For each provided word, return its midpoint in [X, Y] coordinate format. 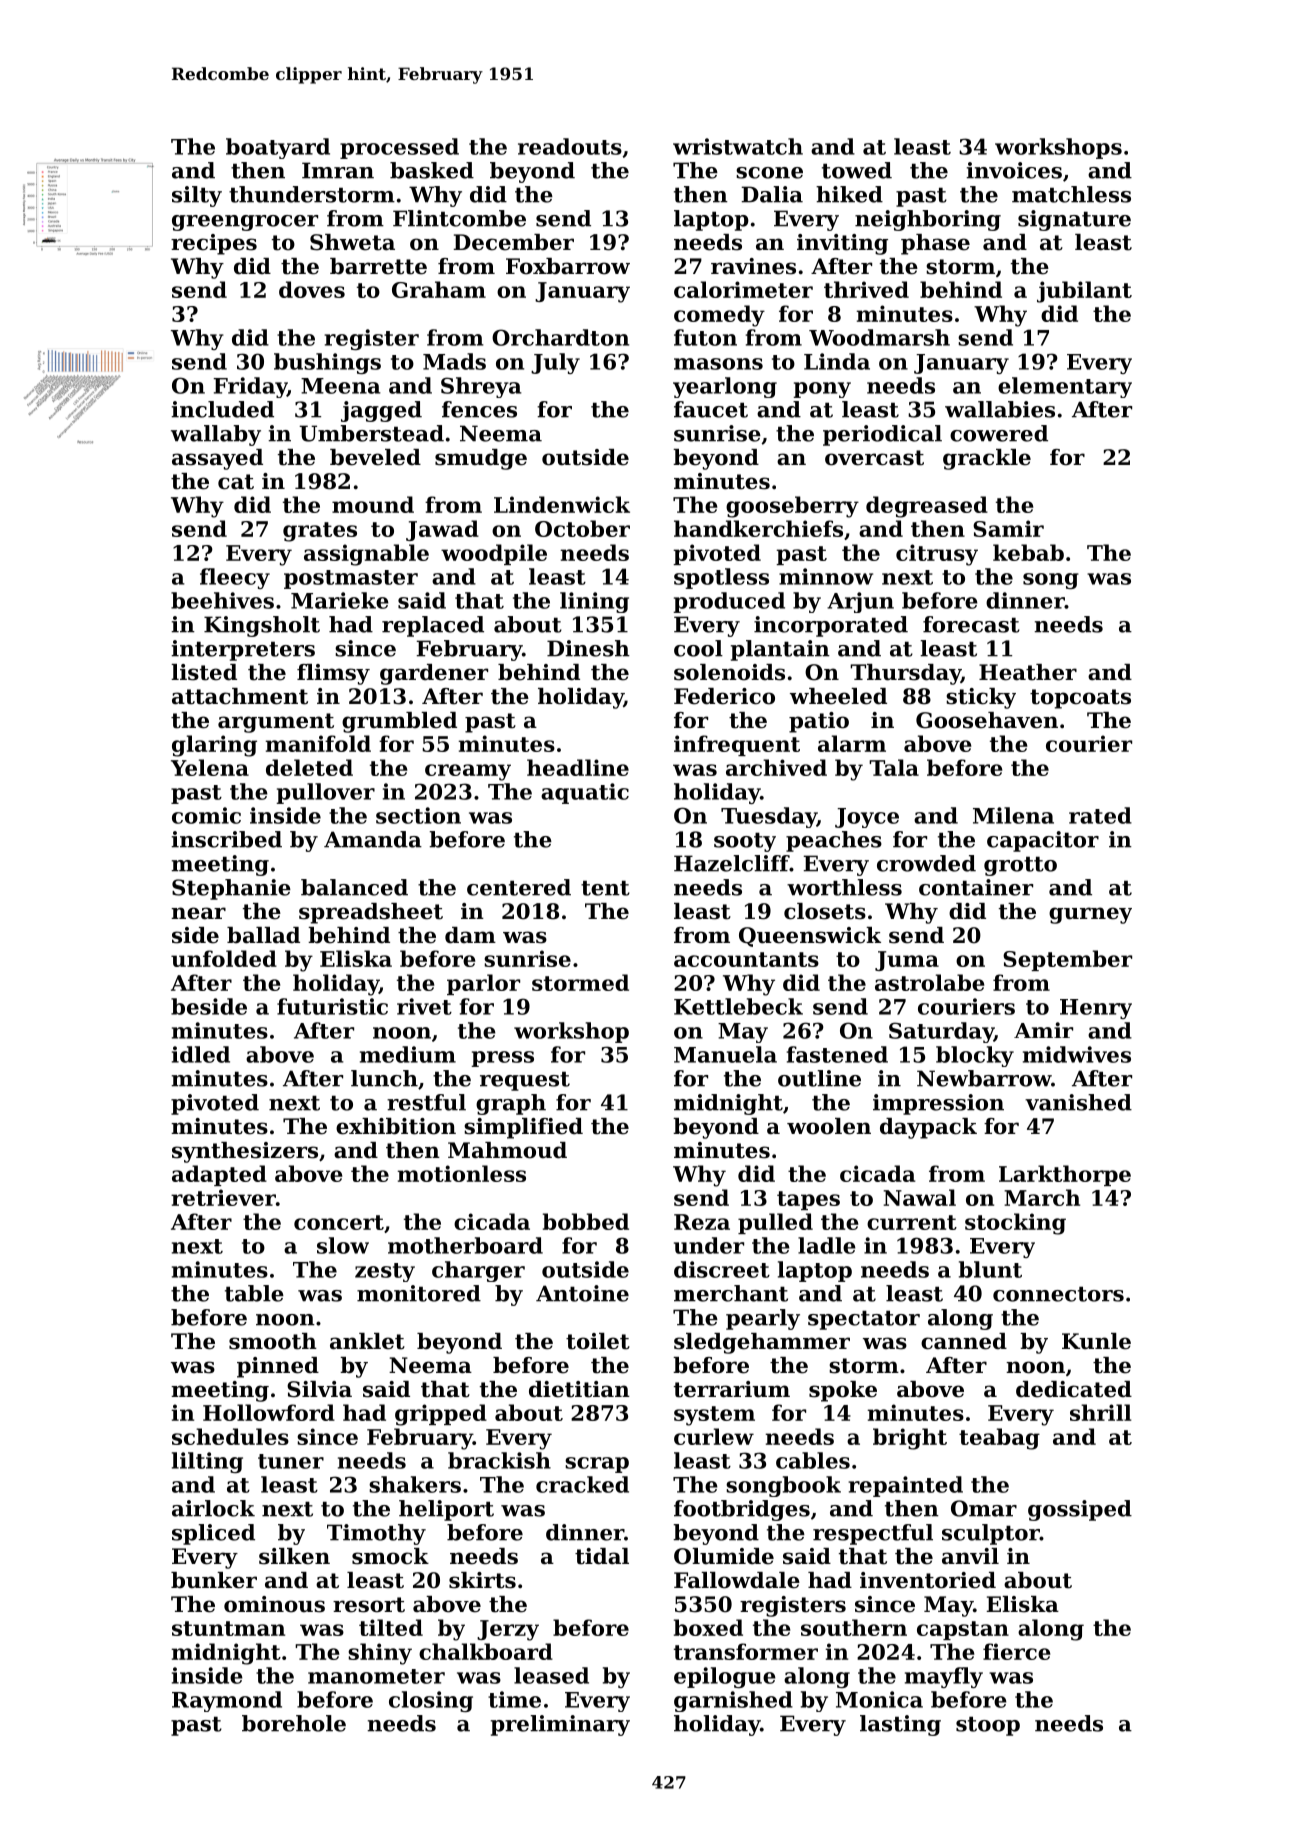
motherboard [465, 1245]
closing [431, 1701]
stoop [988, 1726]
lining [594, 602]
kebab [1028, 552]
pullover [326, 793]
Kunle [1096, 1341]
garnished [733, 1701]
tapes [808, 1200]
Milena [1013, 815]
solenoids [729, 672]
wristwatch [738, 146]
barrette [378, 266]
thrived [866, 289]
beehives [222, 600]
